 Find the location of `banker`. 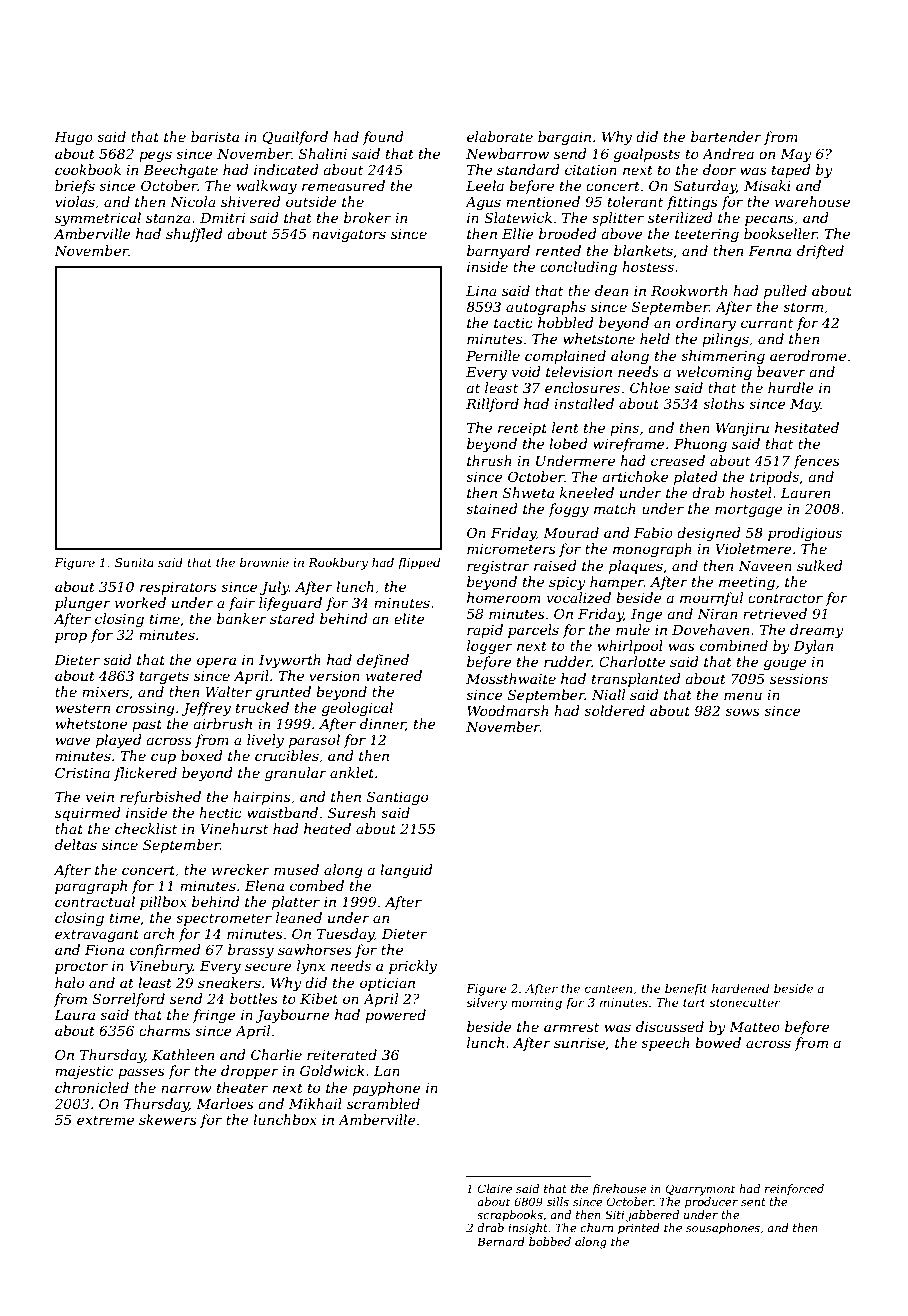

banker is located at coordinates (242, 618).
